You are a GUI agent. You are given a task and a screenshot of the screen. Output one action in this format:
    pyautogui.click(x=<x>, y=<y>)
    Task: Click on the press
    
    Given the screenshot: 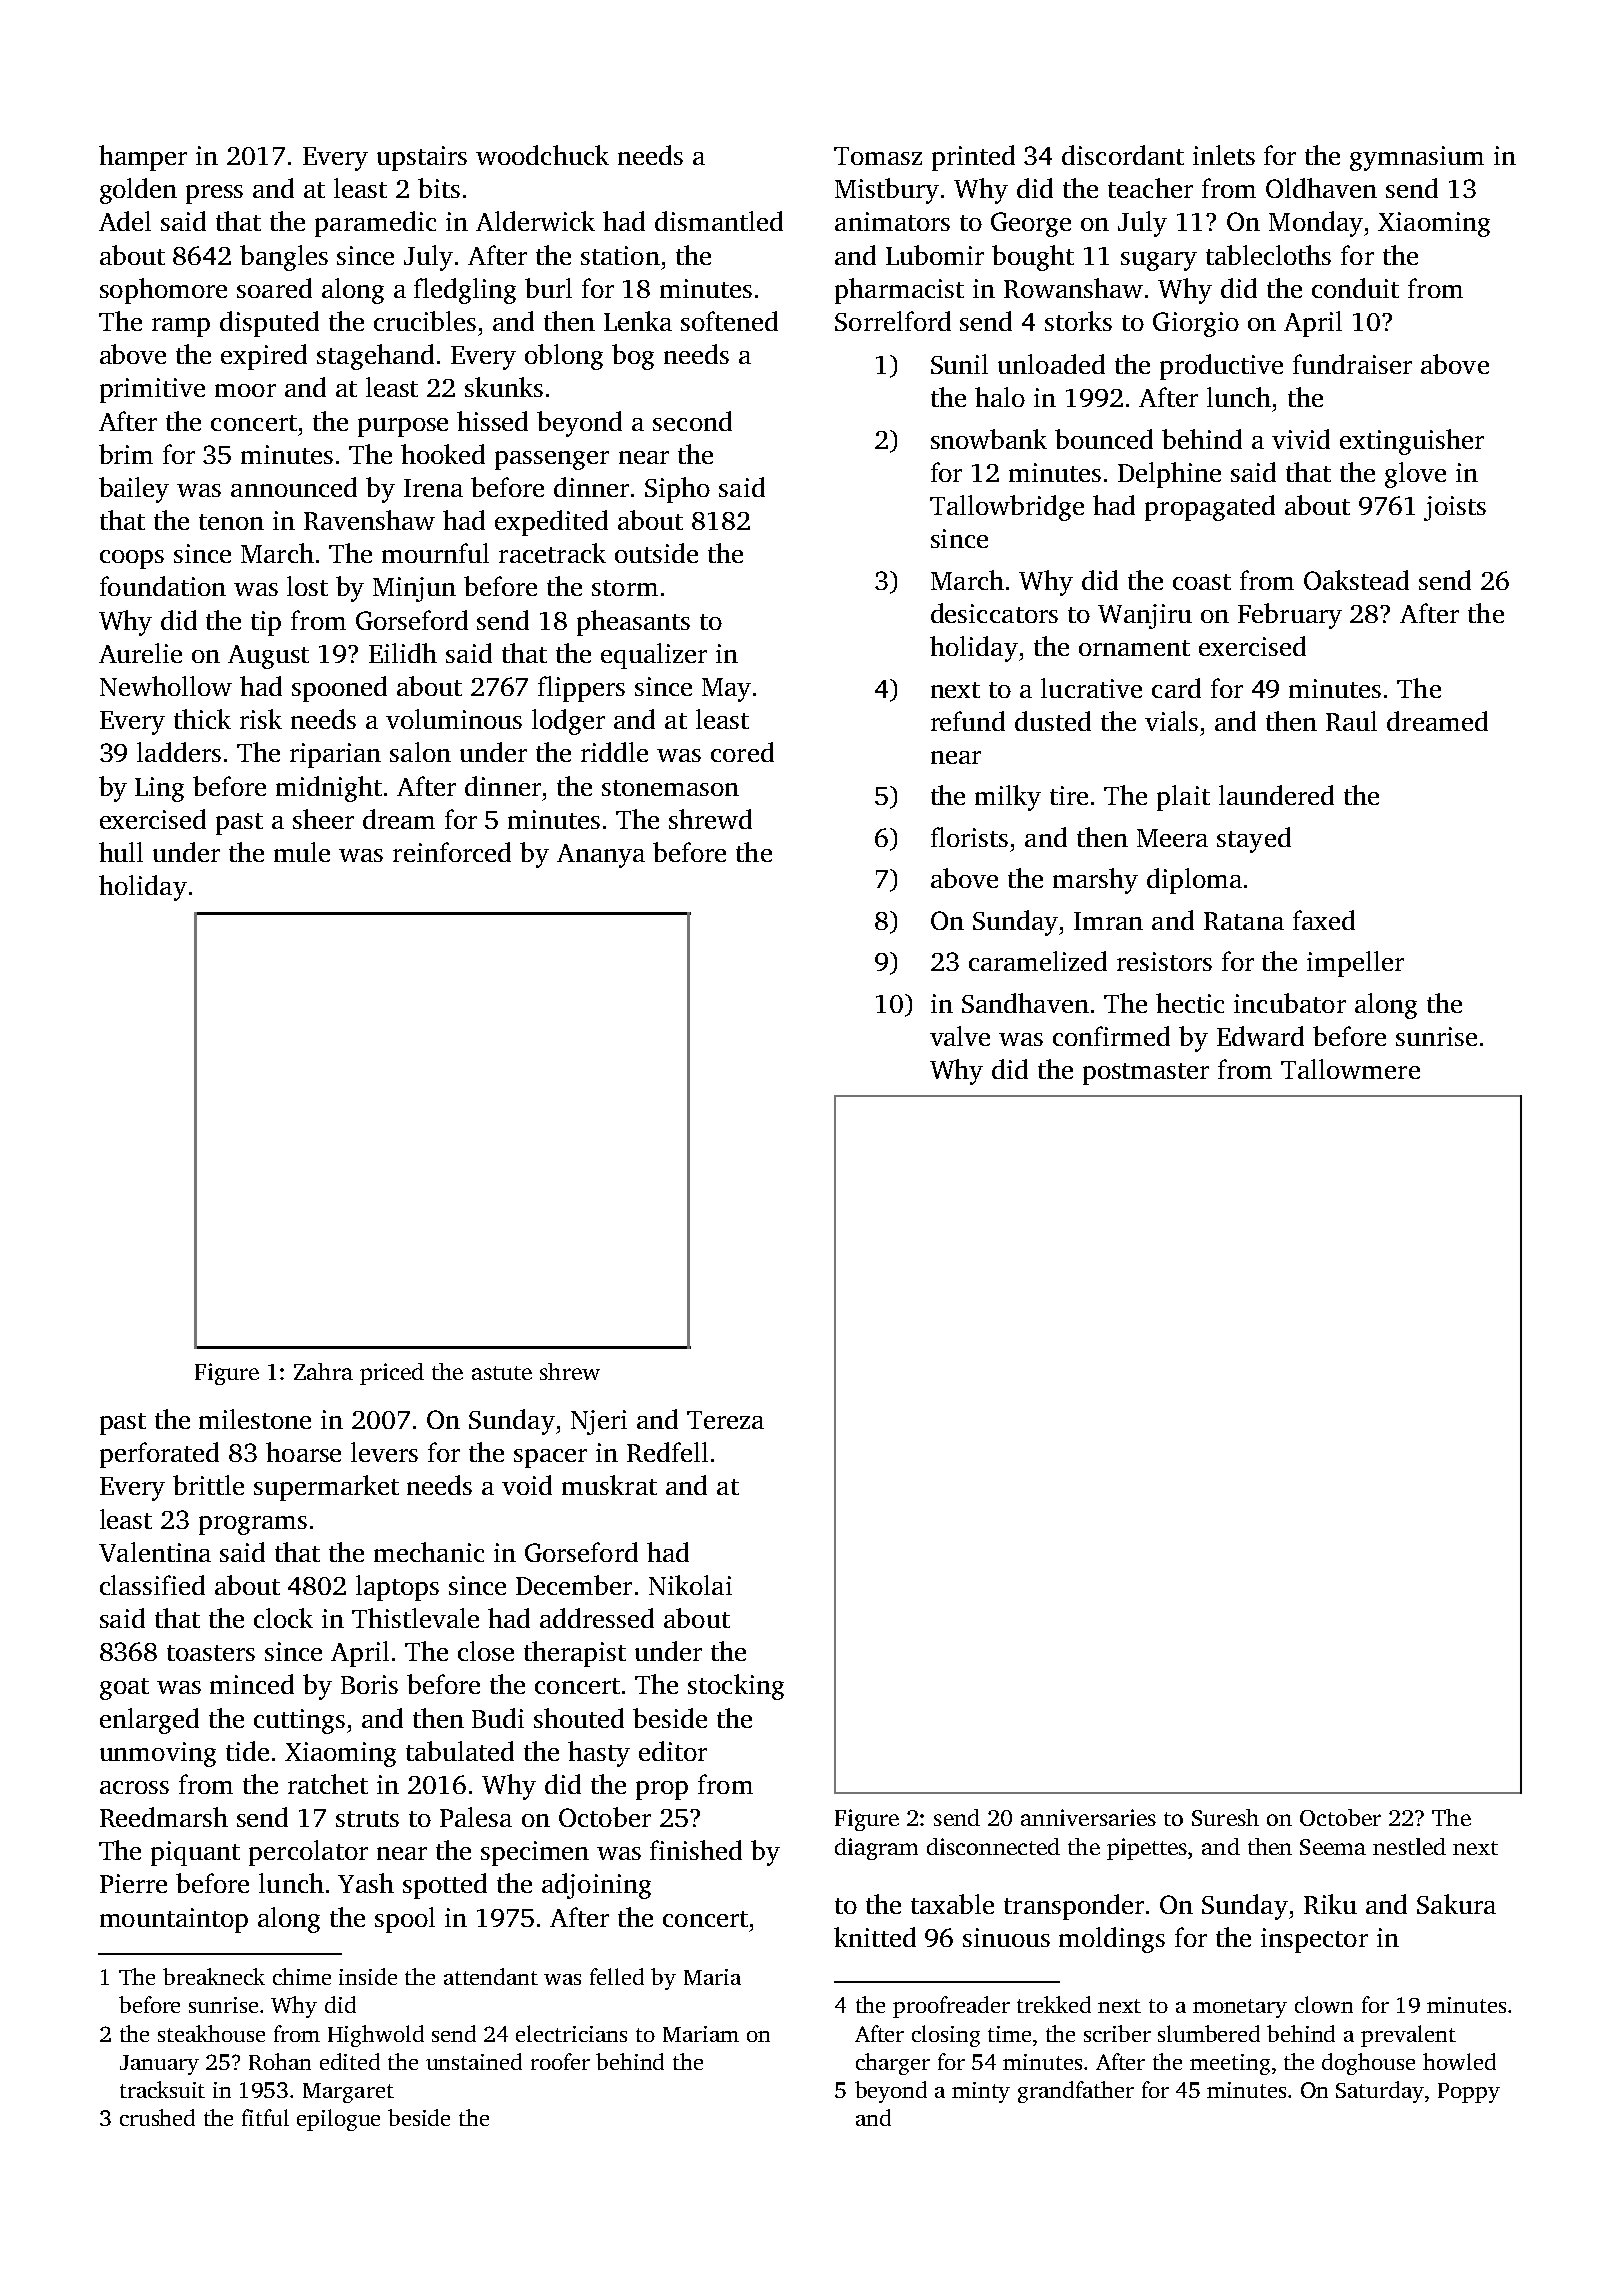 What is the action you would take?
    pyautogui.click(x=214, y=194)
